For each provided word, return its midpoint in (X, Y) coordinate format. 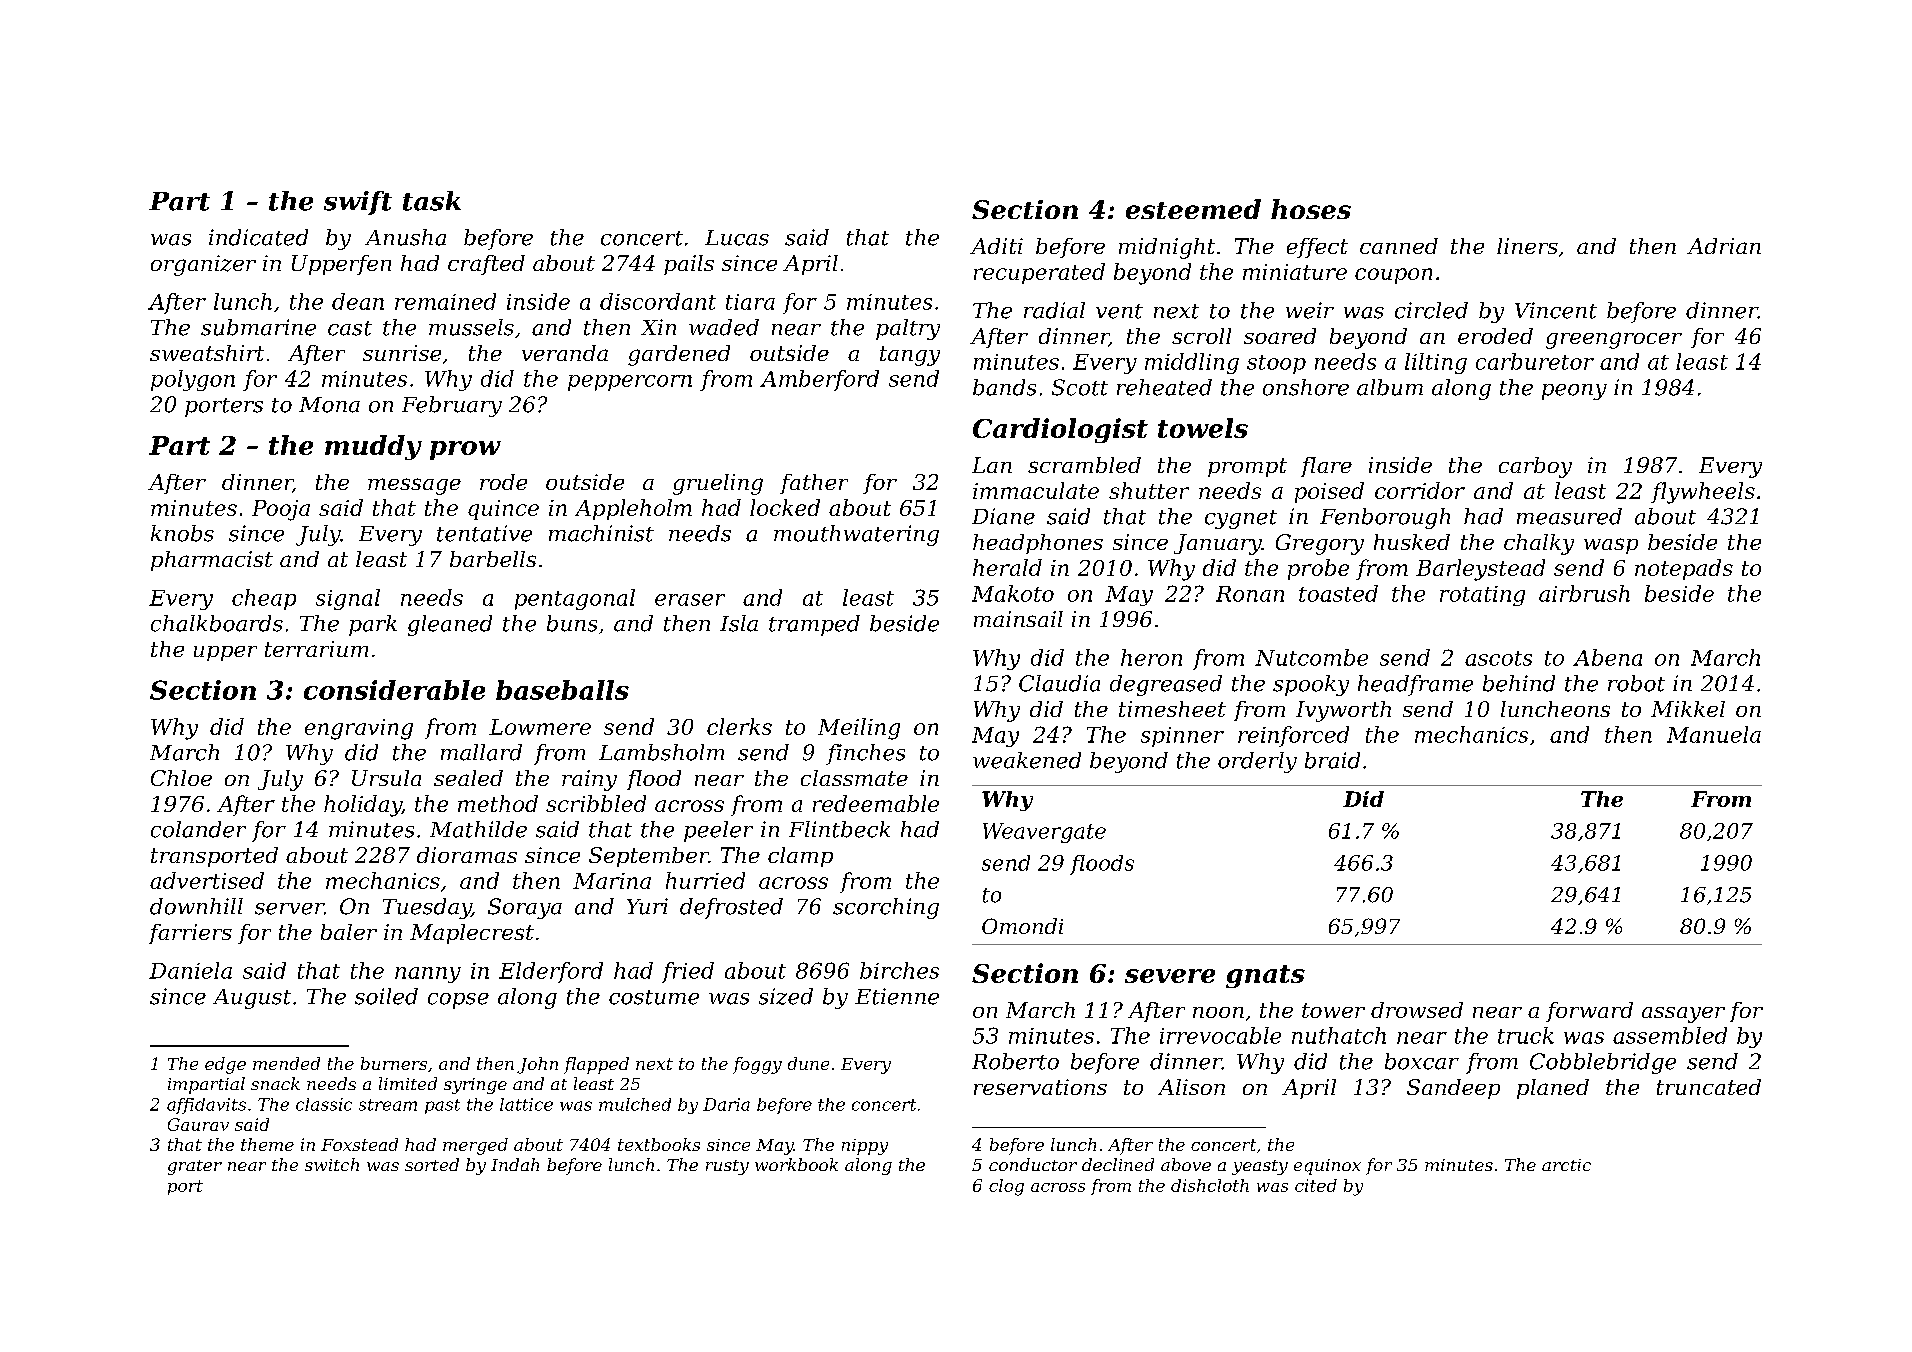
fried (688, 972)
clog (1006, 1187)
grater (195, 1167)
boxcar (1422, 1061)
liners (1527, 246)
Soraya (525, 908)
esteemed (1193, 209)
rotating (1482, 596)
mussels (471, 327)
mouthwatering (856, 535)
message (414, 486)
